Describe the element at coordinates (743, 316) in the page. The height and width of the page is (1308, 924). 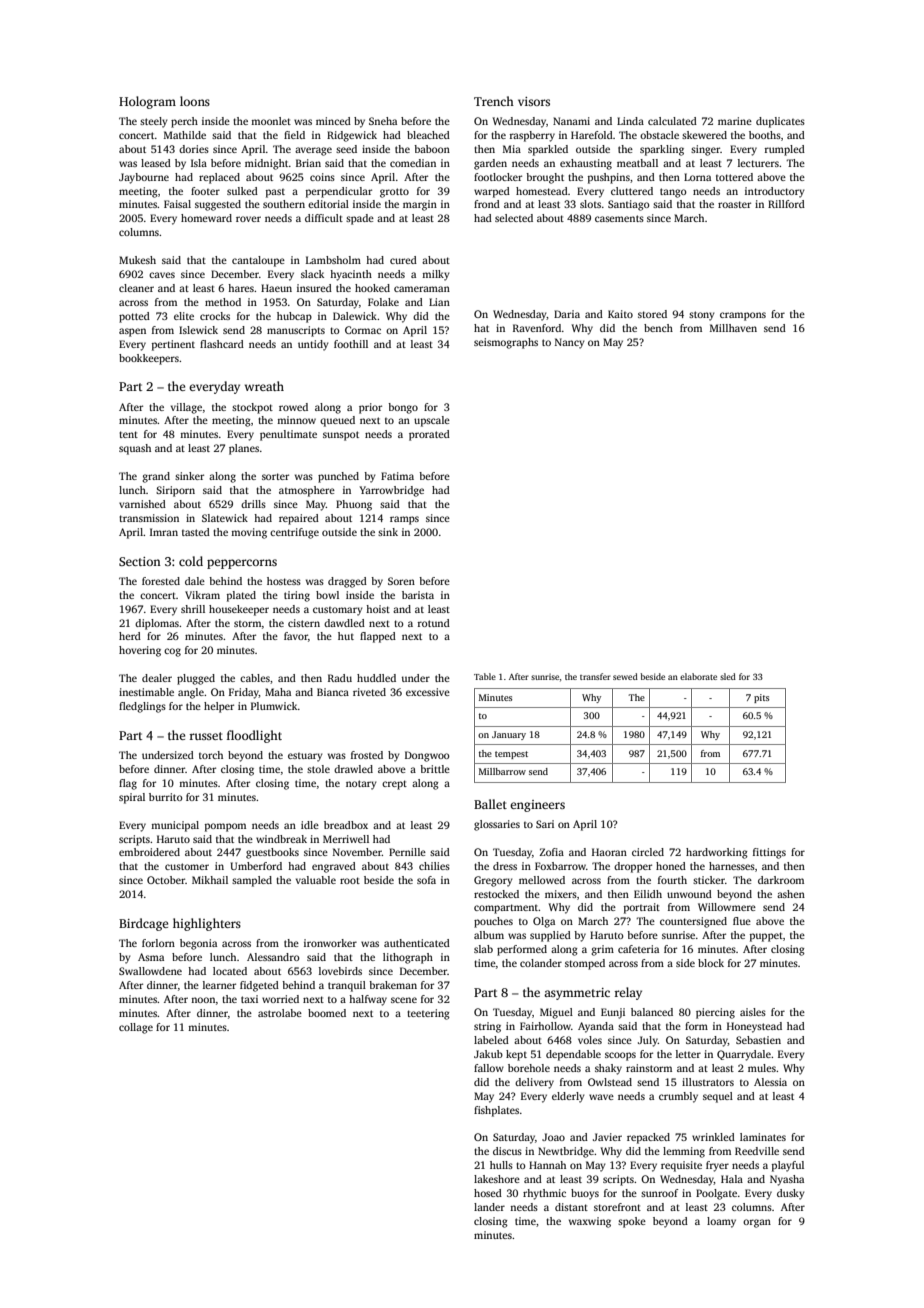
I see `crampons` at that location.
